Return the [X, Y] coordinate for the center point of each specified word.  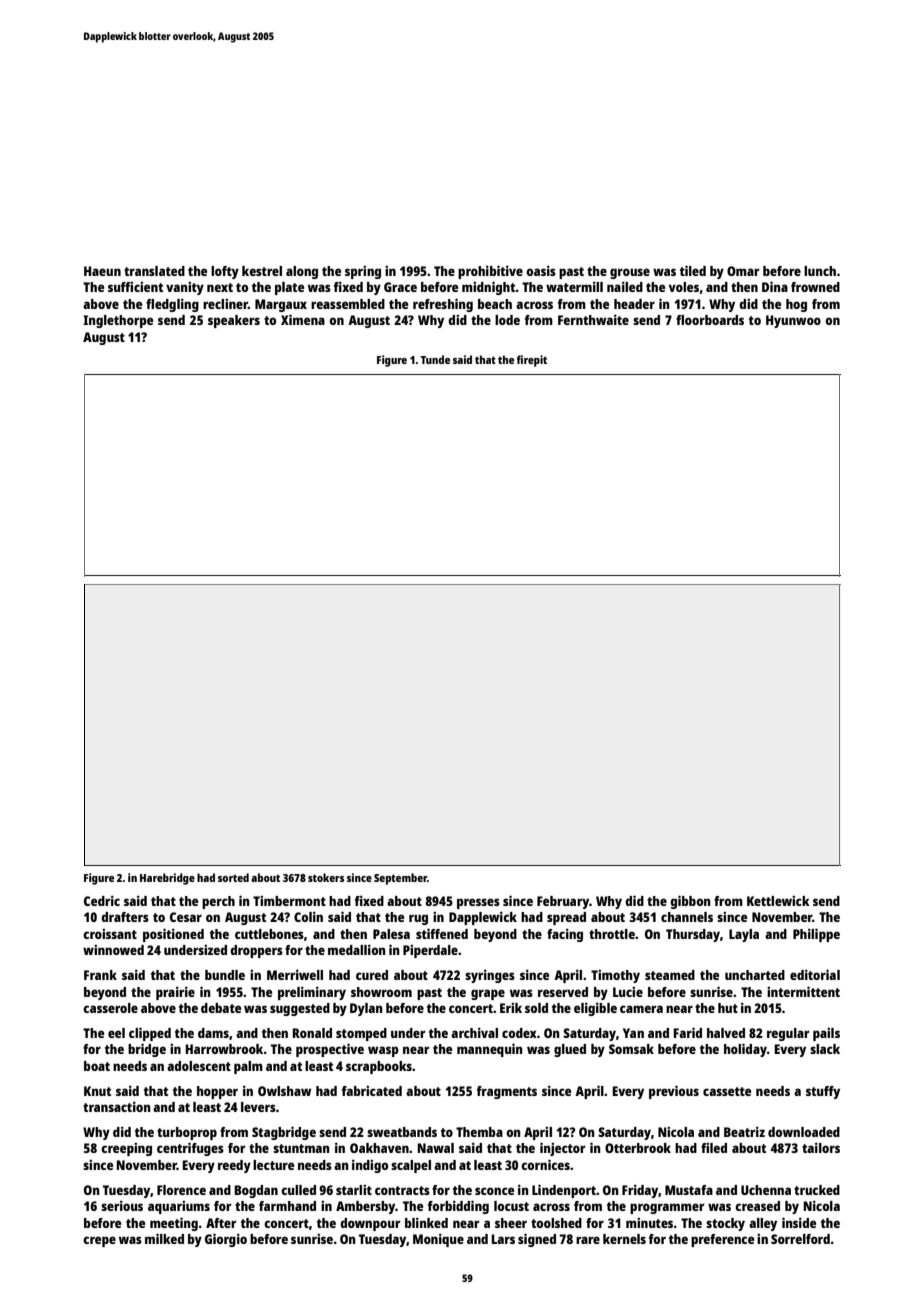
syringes [490, 976]
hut [728, 1008]
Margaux [281, 305]
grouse [630, 273]
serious [122, 1205]
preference [722, 1240]
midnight [489, 288]
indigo [370, 1166]
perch [218, 902]
